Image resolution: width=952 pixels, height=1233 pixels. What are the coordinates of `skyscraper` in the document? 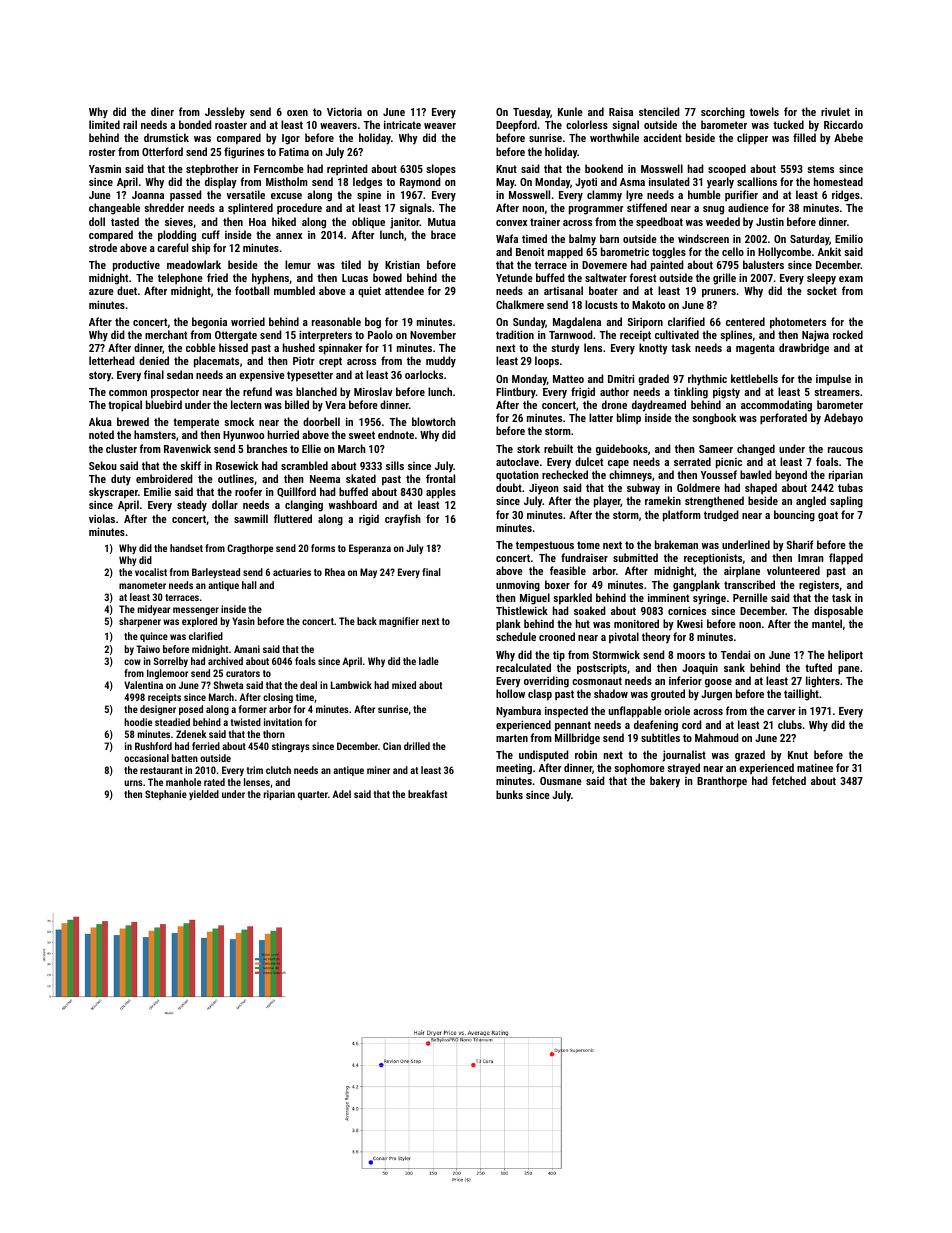 It's located at (113, 493).
